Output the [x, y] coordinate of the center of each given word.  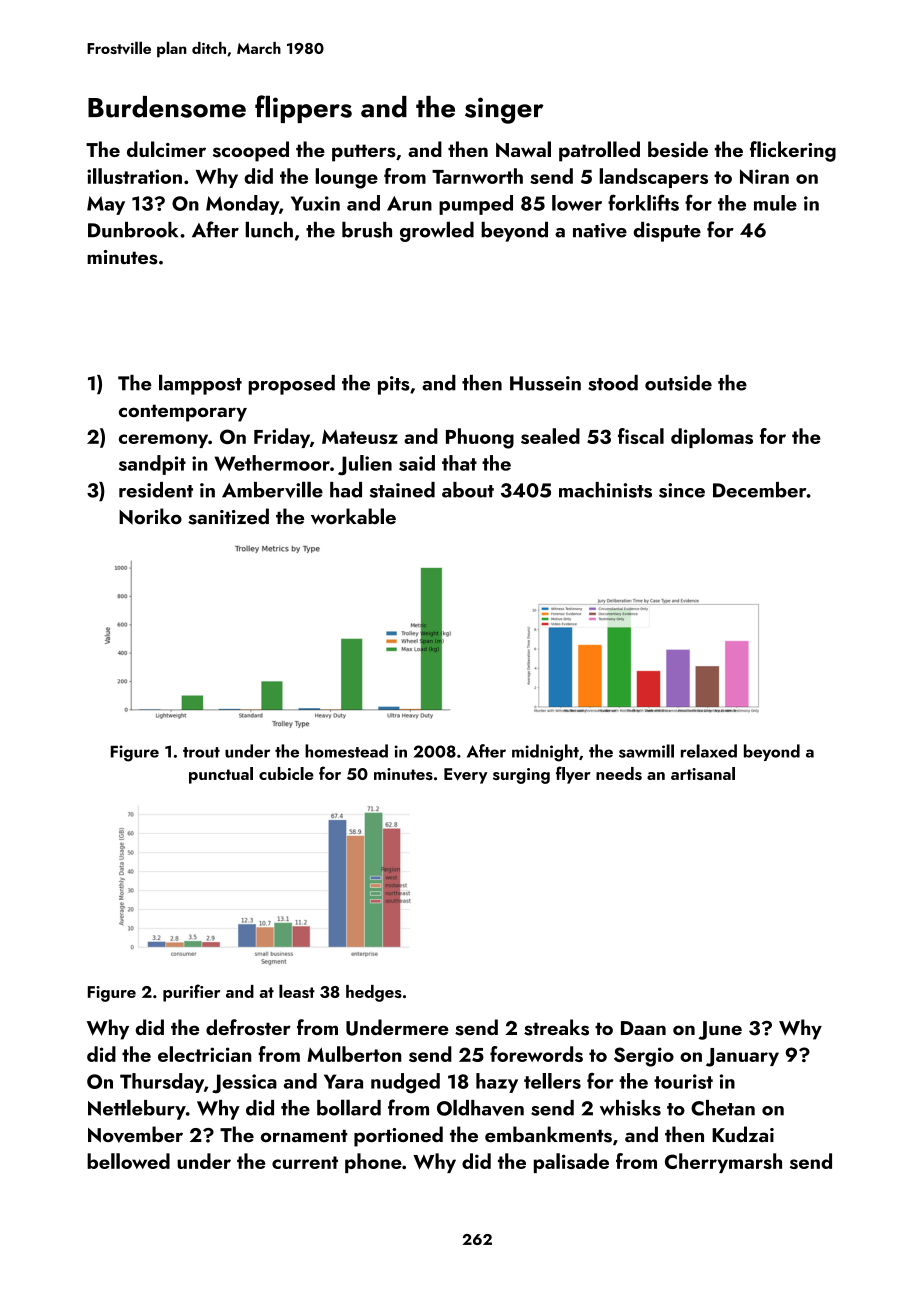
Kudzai [743, 1134]
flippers [303, 109]
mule [775, 203]
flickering [793, 151]
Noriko [150, 516]
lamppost [200, 384]
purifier [191, 993]
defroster [248, 1027]
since [682, 490]
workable [353, 516]
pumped [476, 205]
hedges [374, 993]
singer [504, 110]
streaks [556, 1027]
